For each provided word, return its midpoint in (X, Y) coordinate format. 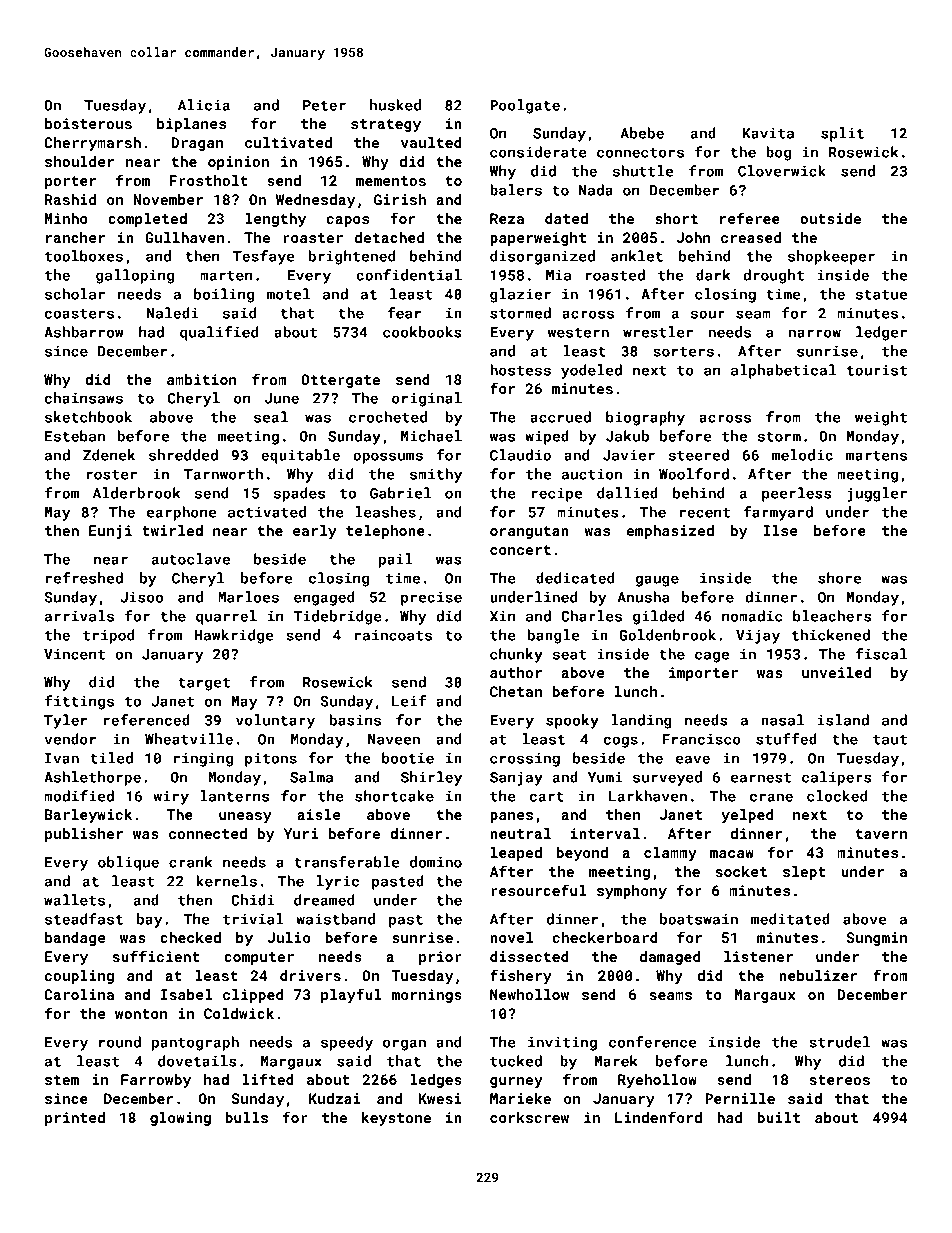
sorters (683, 352)
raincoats (393, 635)
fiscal (881, 654)
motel (288, 294)
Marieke (520, 1098)
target (204, 684)
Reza (507, 218)
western (578, 333)
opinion (238, 163)
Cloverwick (782, 171)
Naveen (394, 739)
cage (712, 657)
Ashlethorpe (92, 778)
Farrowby (156, 1081)
